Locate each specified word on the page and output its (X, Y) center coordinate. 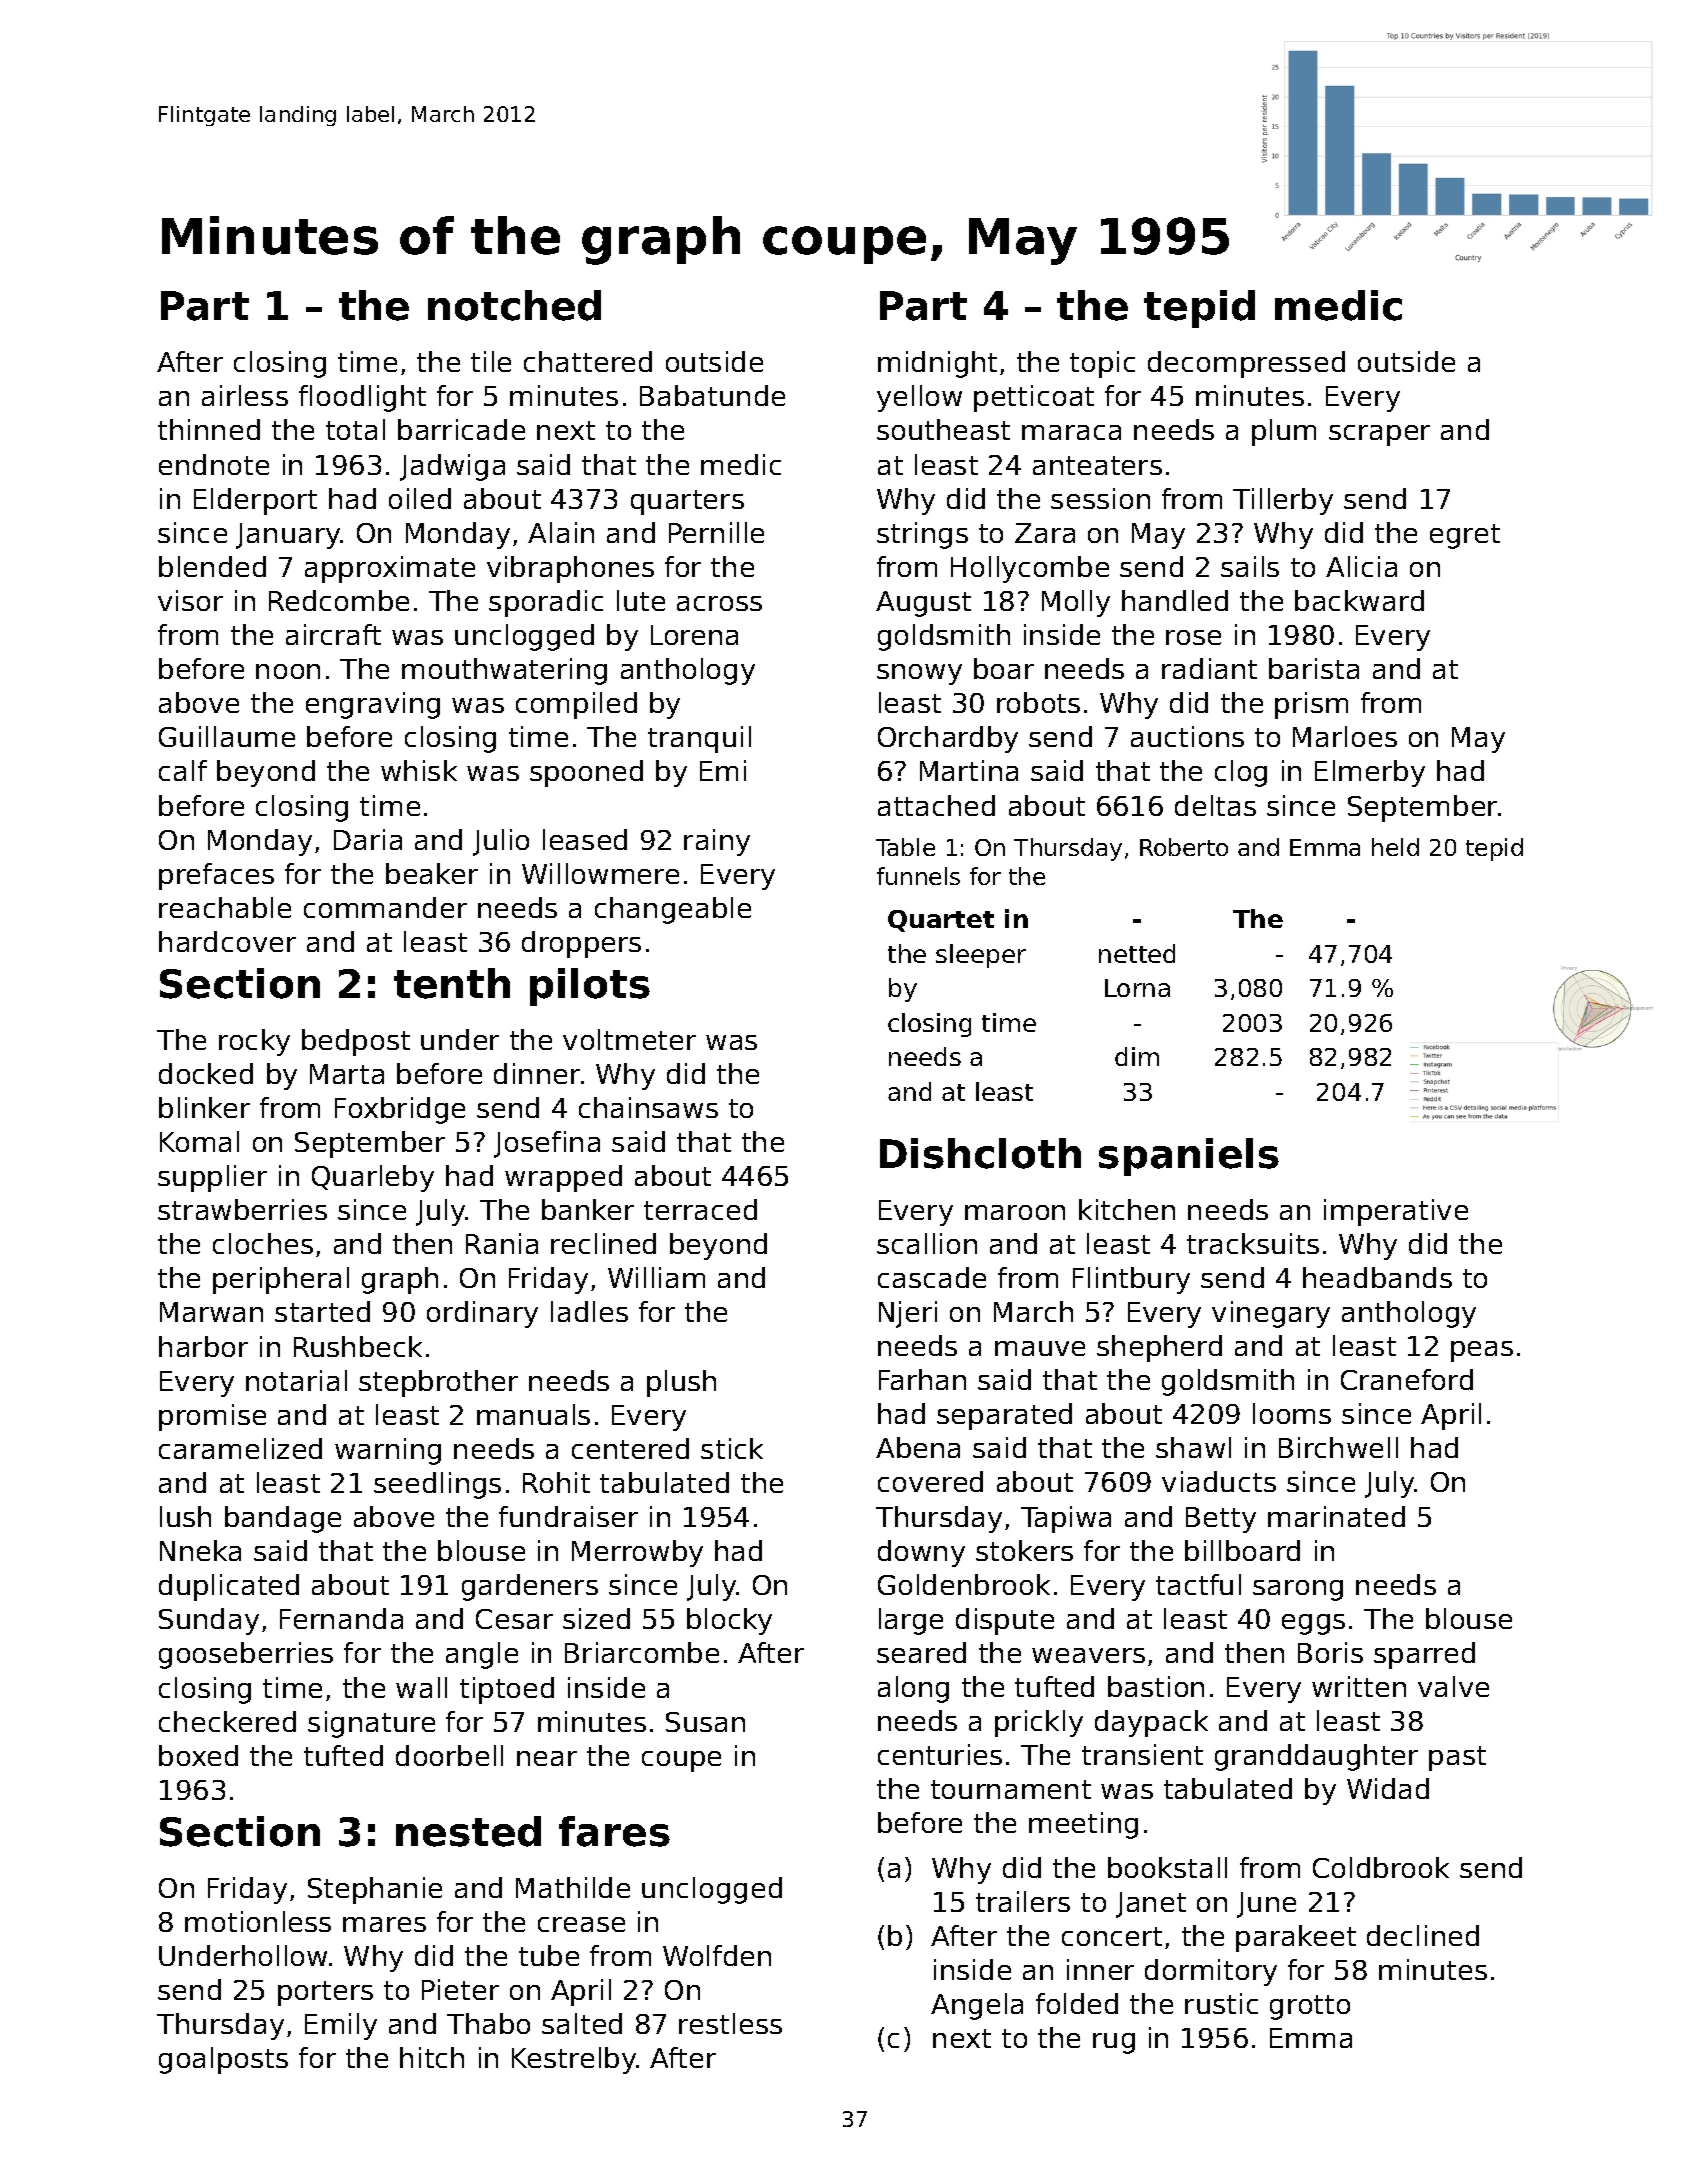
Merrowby (637, 1553)
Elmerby (1370, 773)
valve (1453, 1686)
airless (245, 395)
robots (1038, 702)
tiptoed (507, 1690)
